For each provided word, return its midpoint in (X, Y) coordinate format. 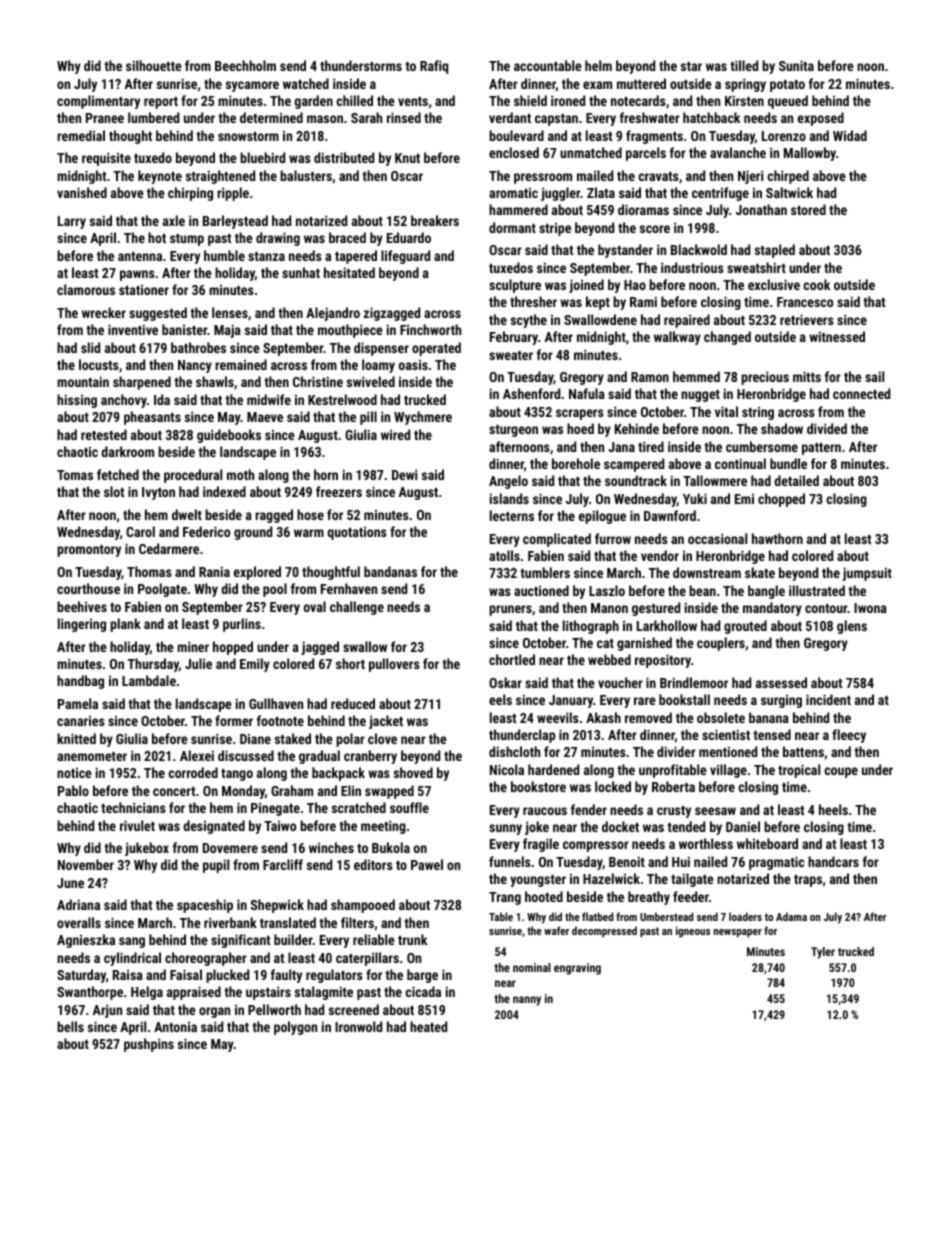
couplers (721, 644)
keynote (160, 177)
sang (132, 942)
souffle (409, 807)
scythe (529, 321)
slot (114, 491)
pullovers (394, 665)
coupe (841, 772)
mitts (807, 376)
